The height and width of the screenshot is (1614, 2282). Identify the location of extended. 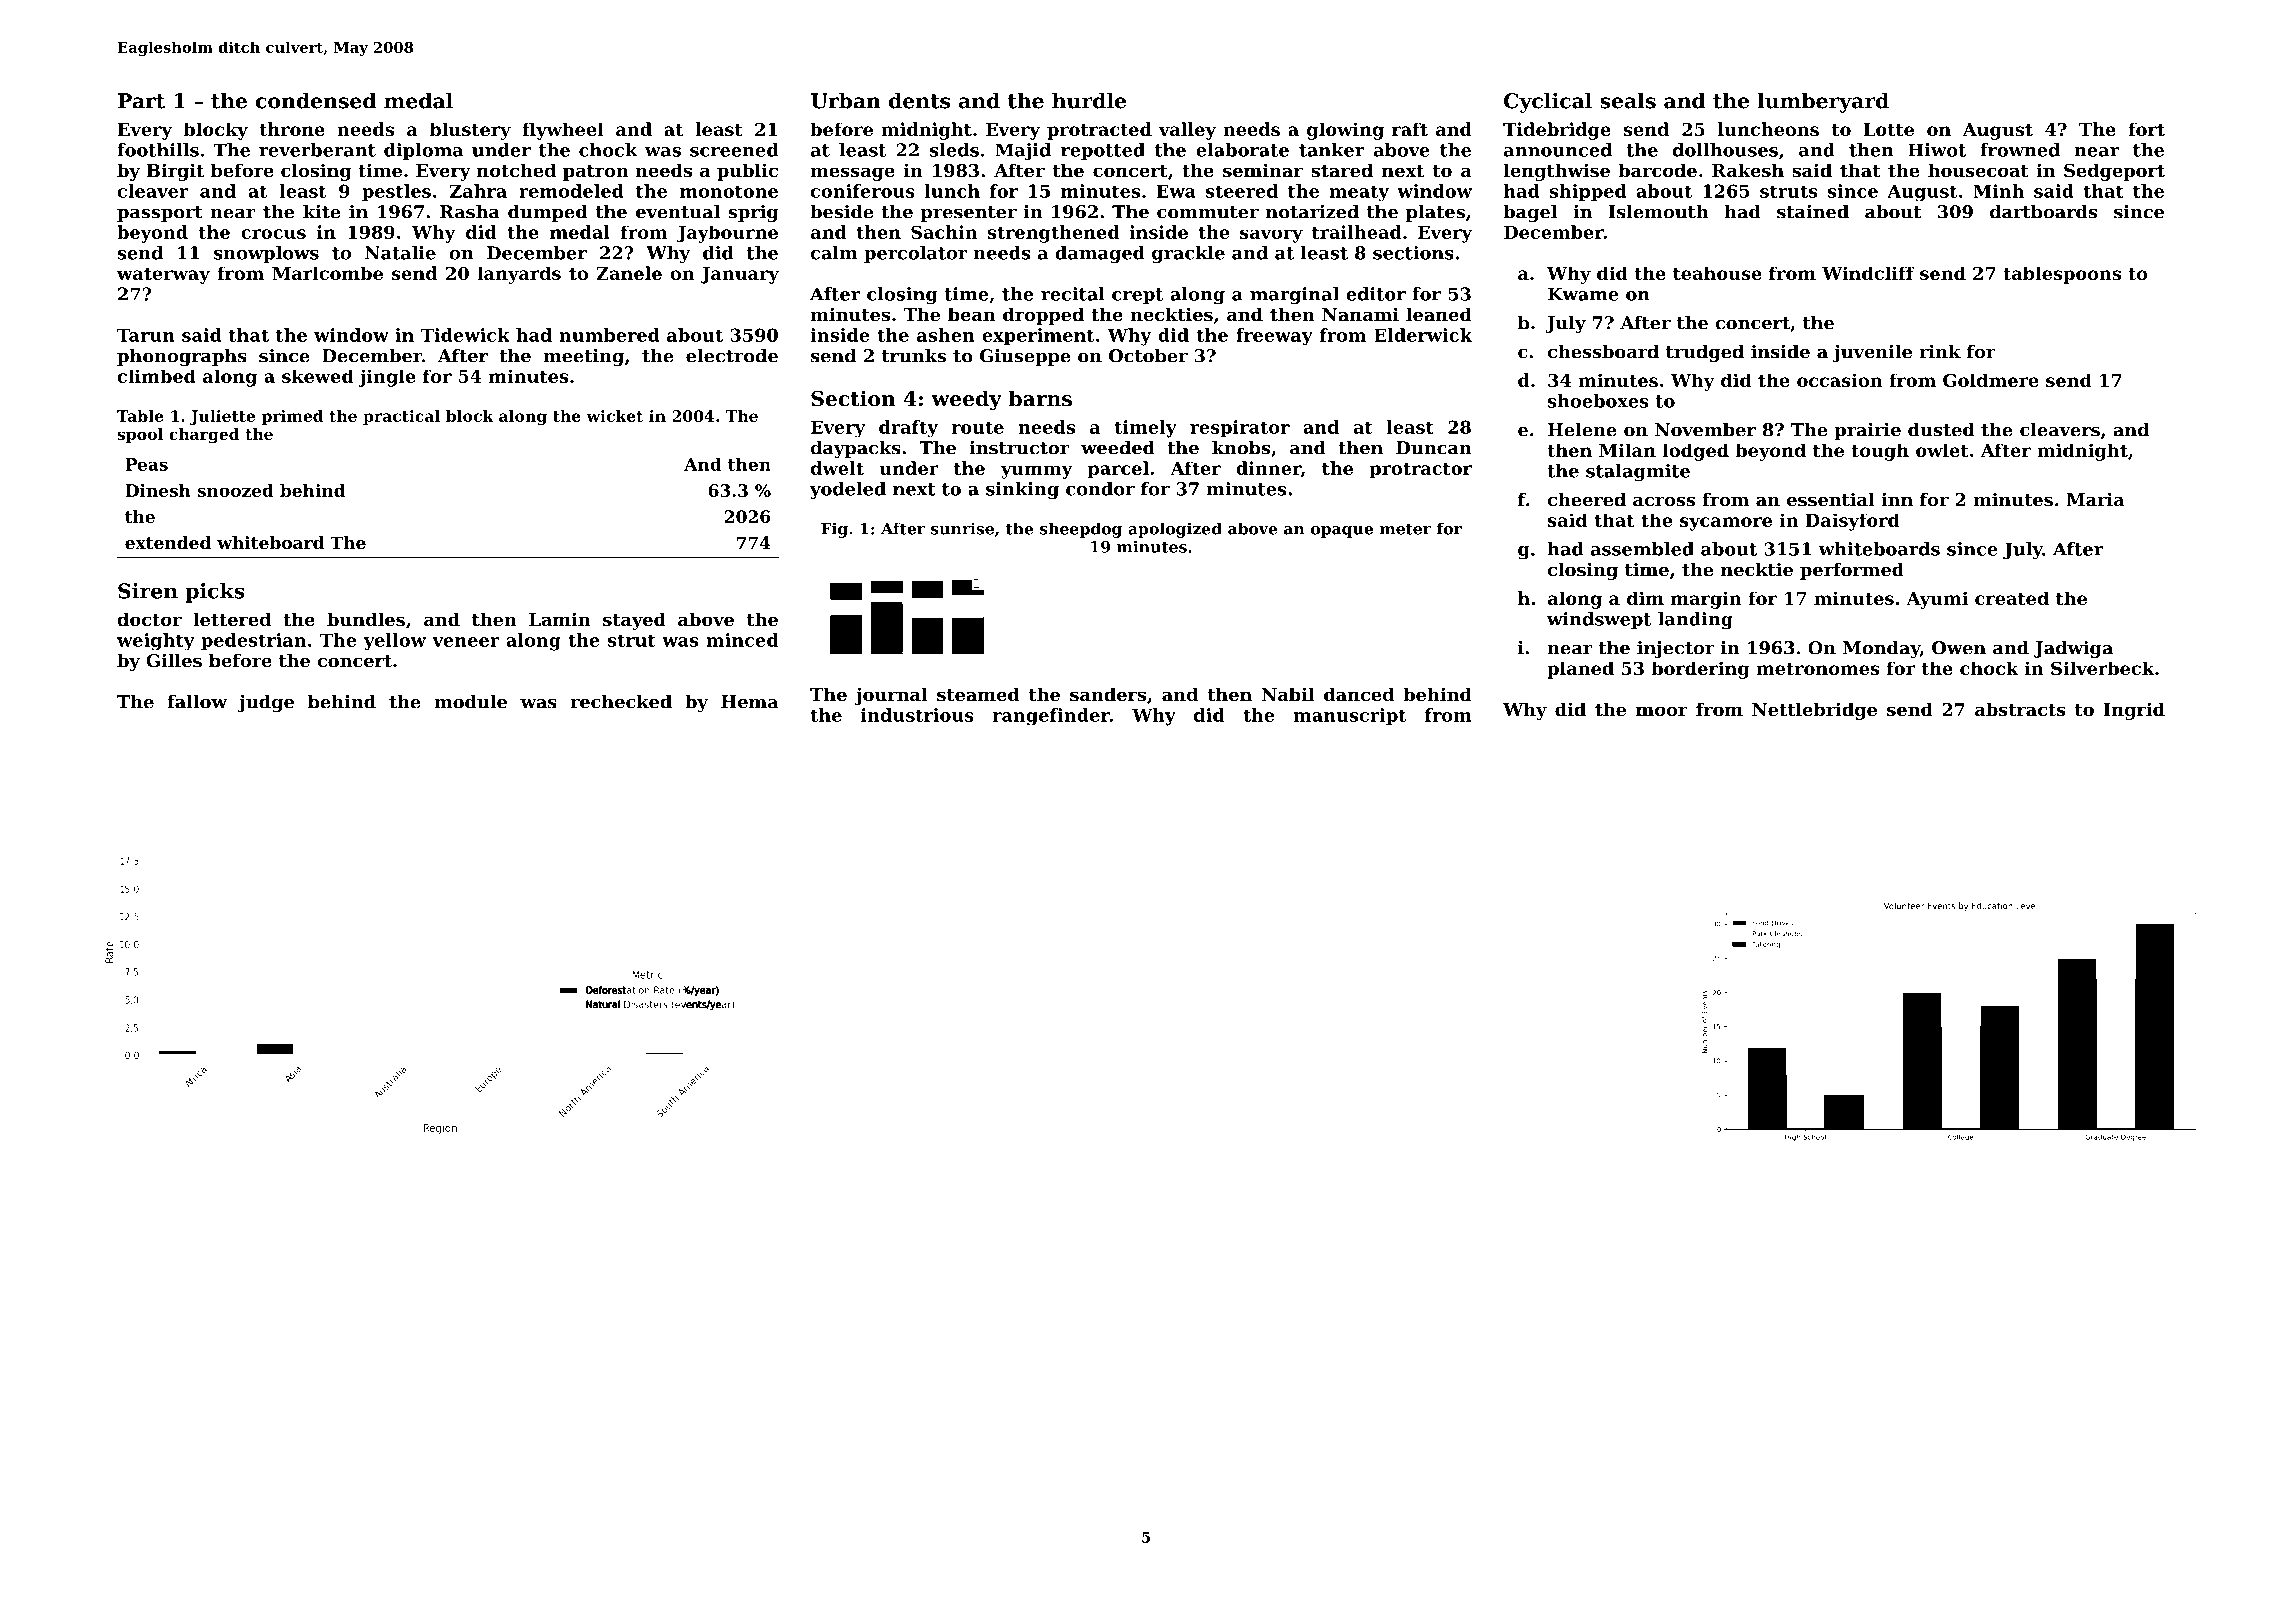
(168, 542).
